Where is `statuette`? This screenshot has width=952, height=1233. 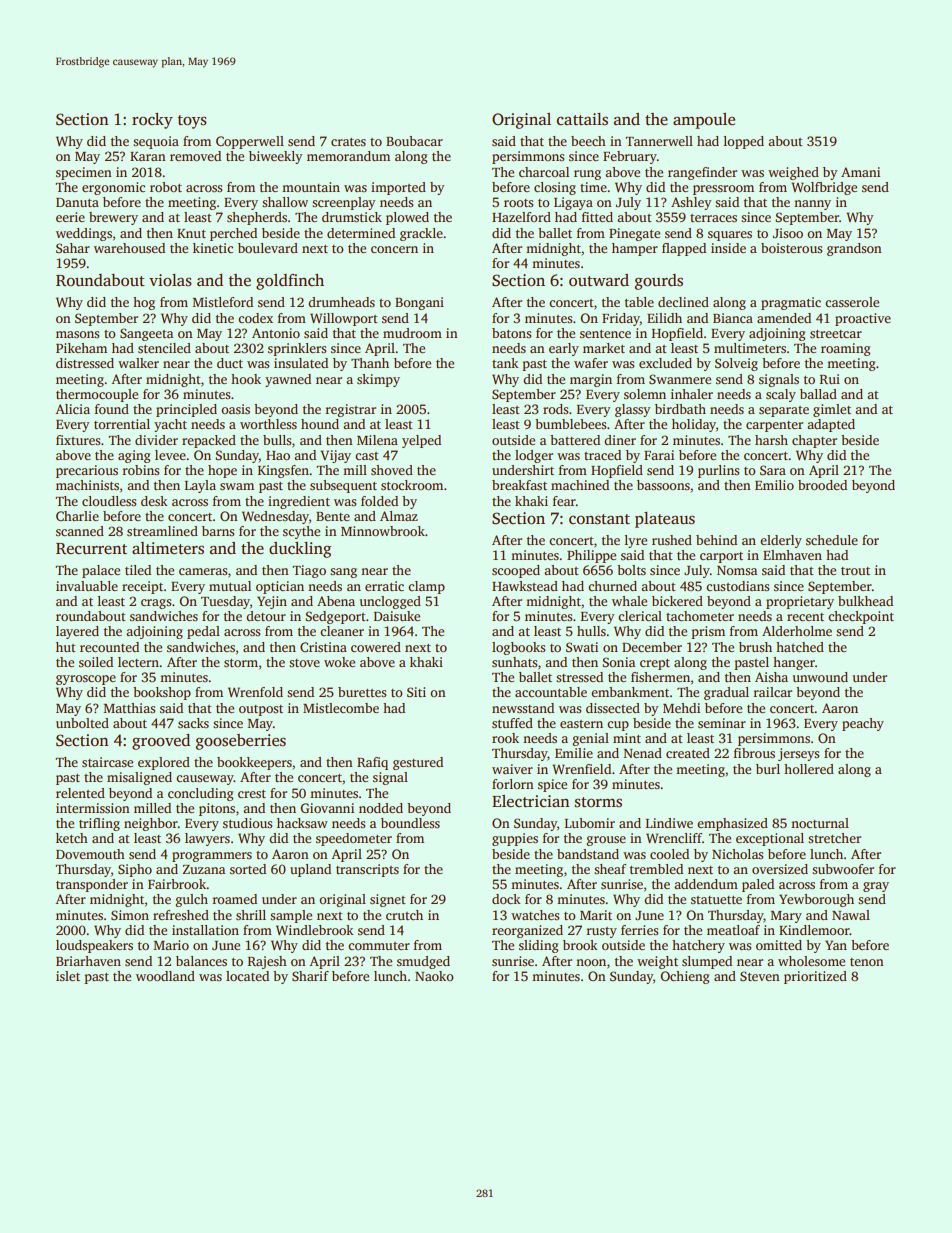 statuette is located at coordinates (716, 900).
